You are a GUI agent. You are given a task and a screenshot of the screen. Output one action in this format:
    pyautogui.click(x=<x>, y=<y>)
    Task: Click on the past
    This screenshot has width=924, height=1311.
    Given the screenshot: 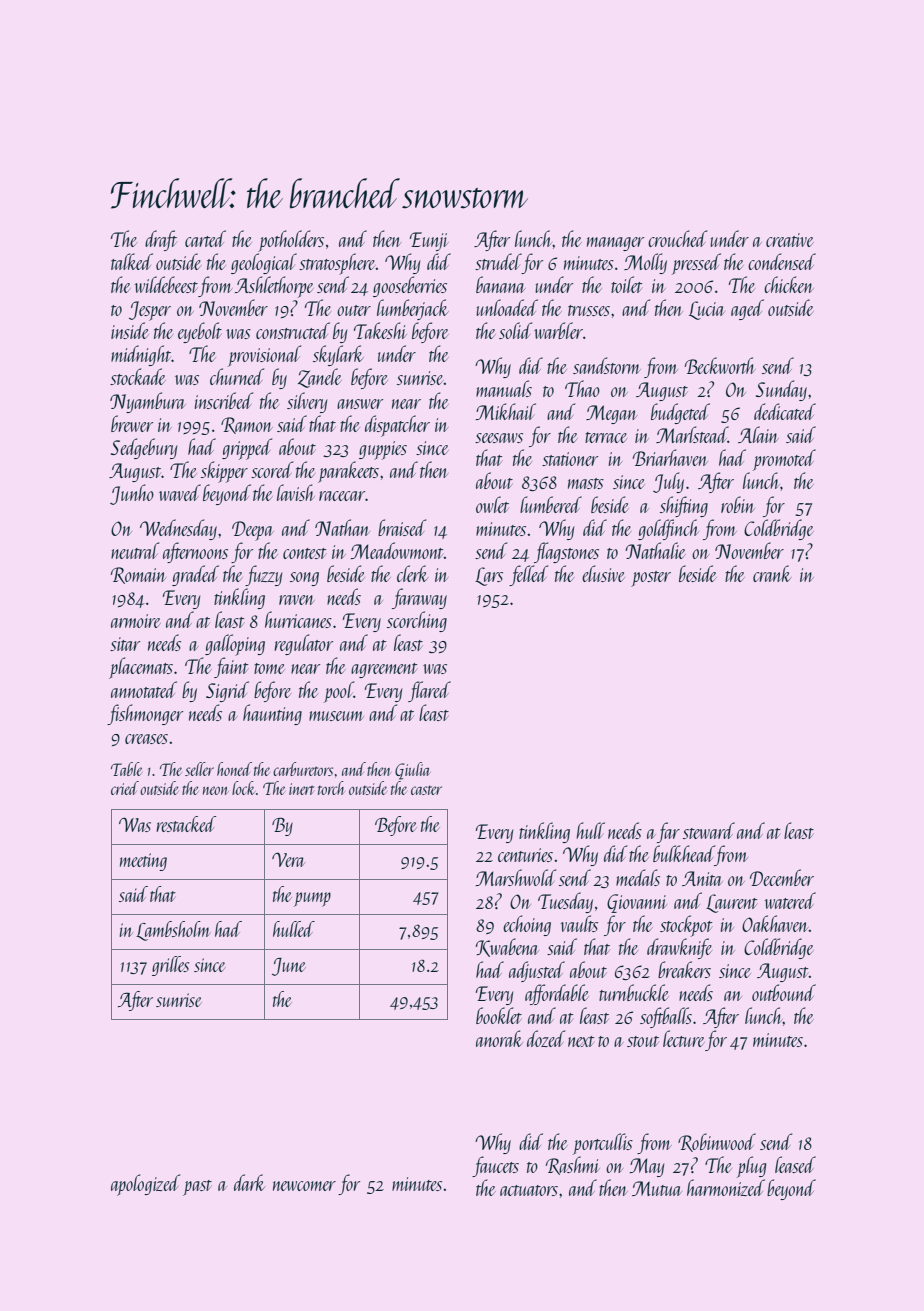 What is the action you would take?
    pyautogui.click(x=197, y=1188)
